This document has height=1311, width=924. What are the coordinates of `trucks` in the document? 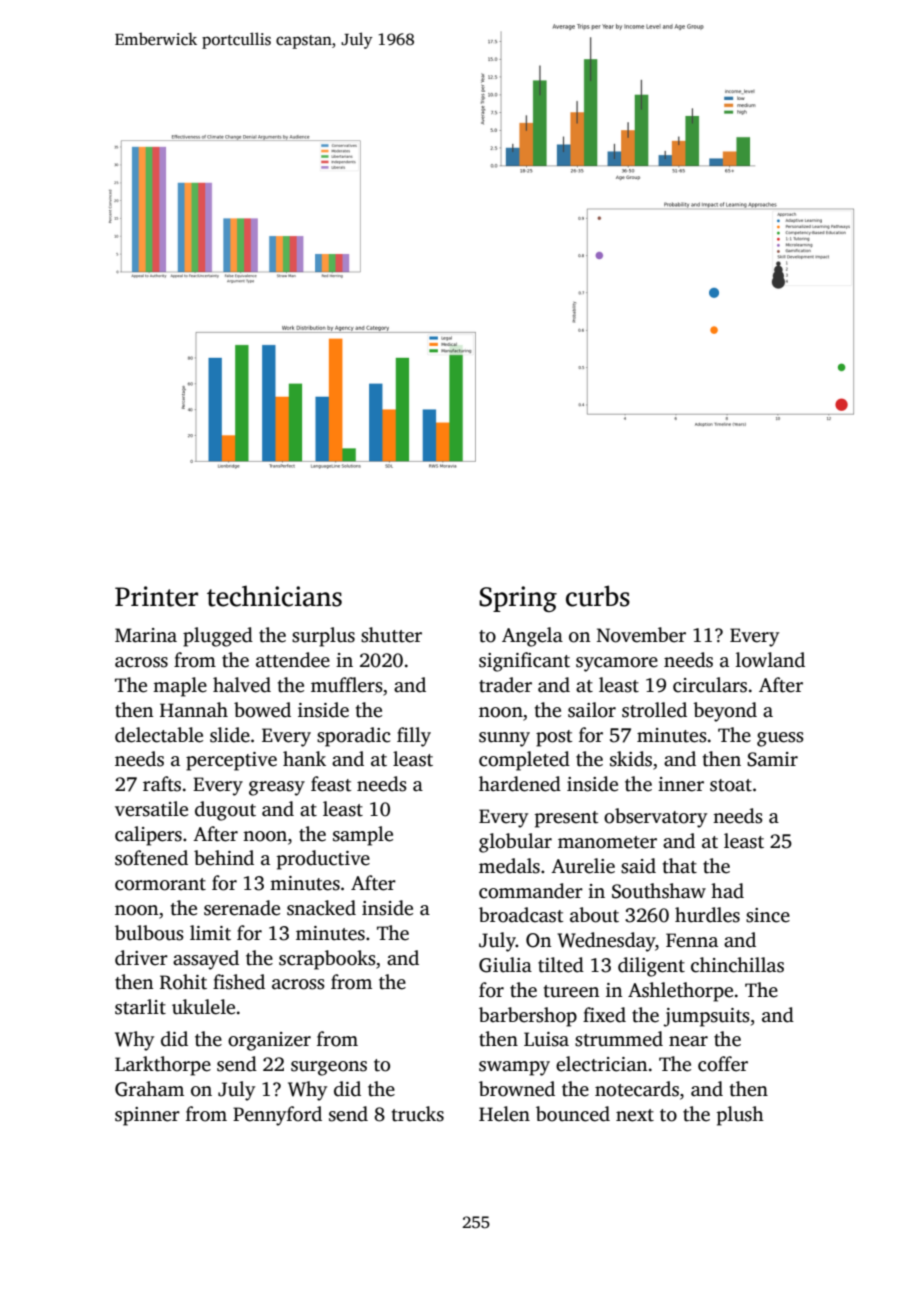 It's located at (418, 1114).
